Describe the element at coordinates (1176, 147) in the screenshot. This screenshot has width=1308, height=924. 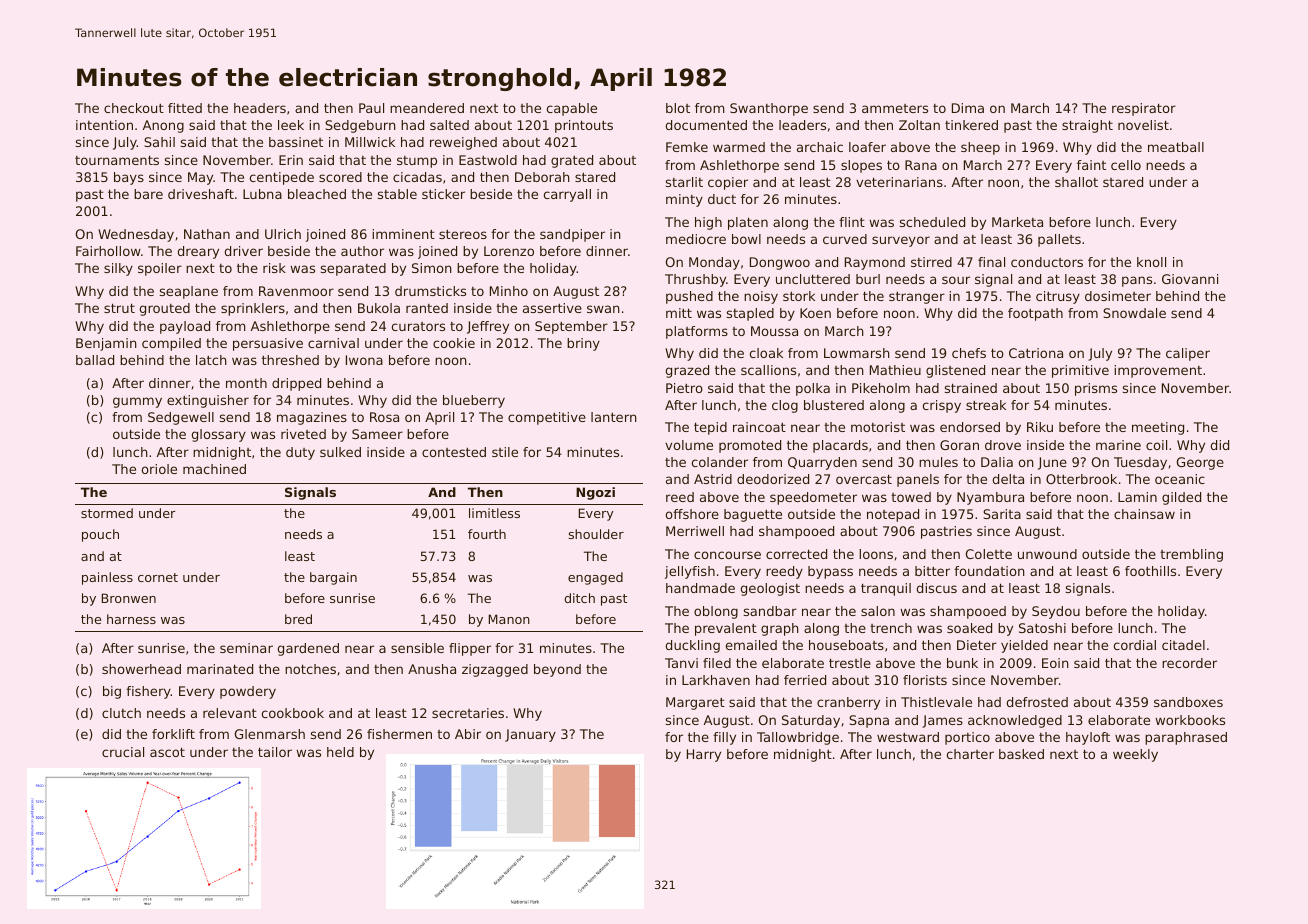
I see `meatball` at that location.
